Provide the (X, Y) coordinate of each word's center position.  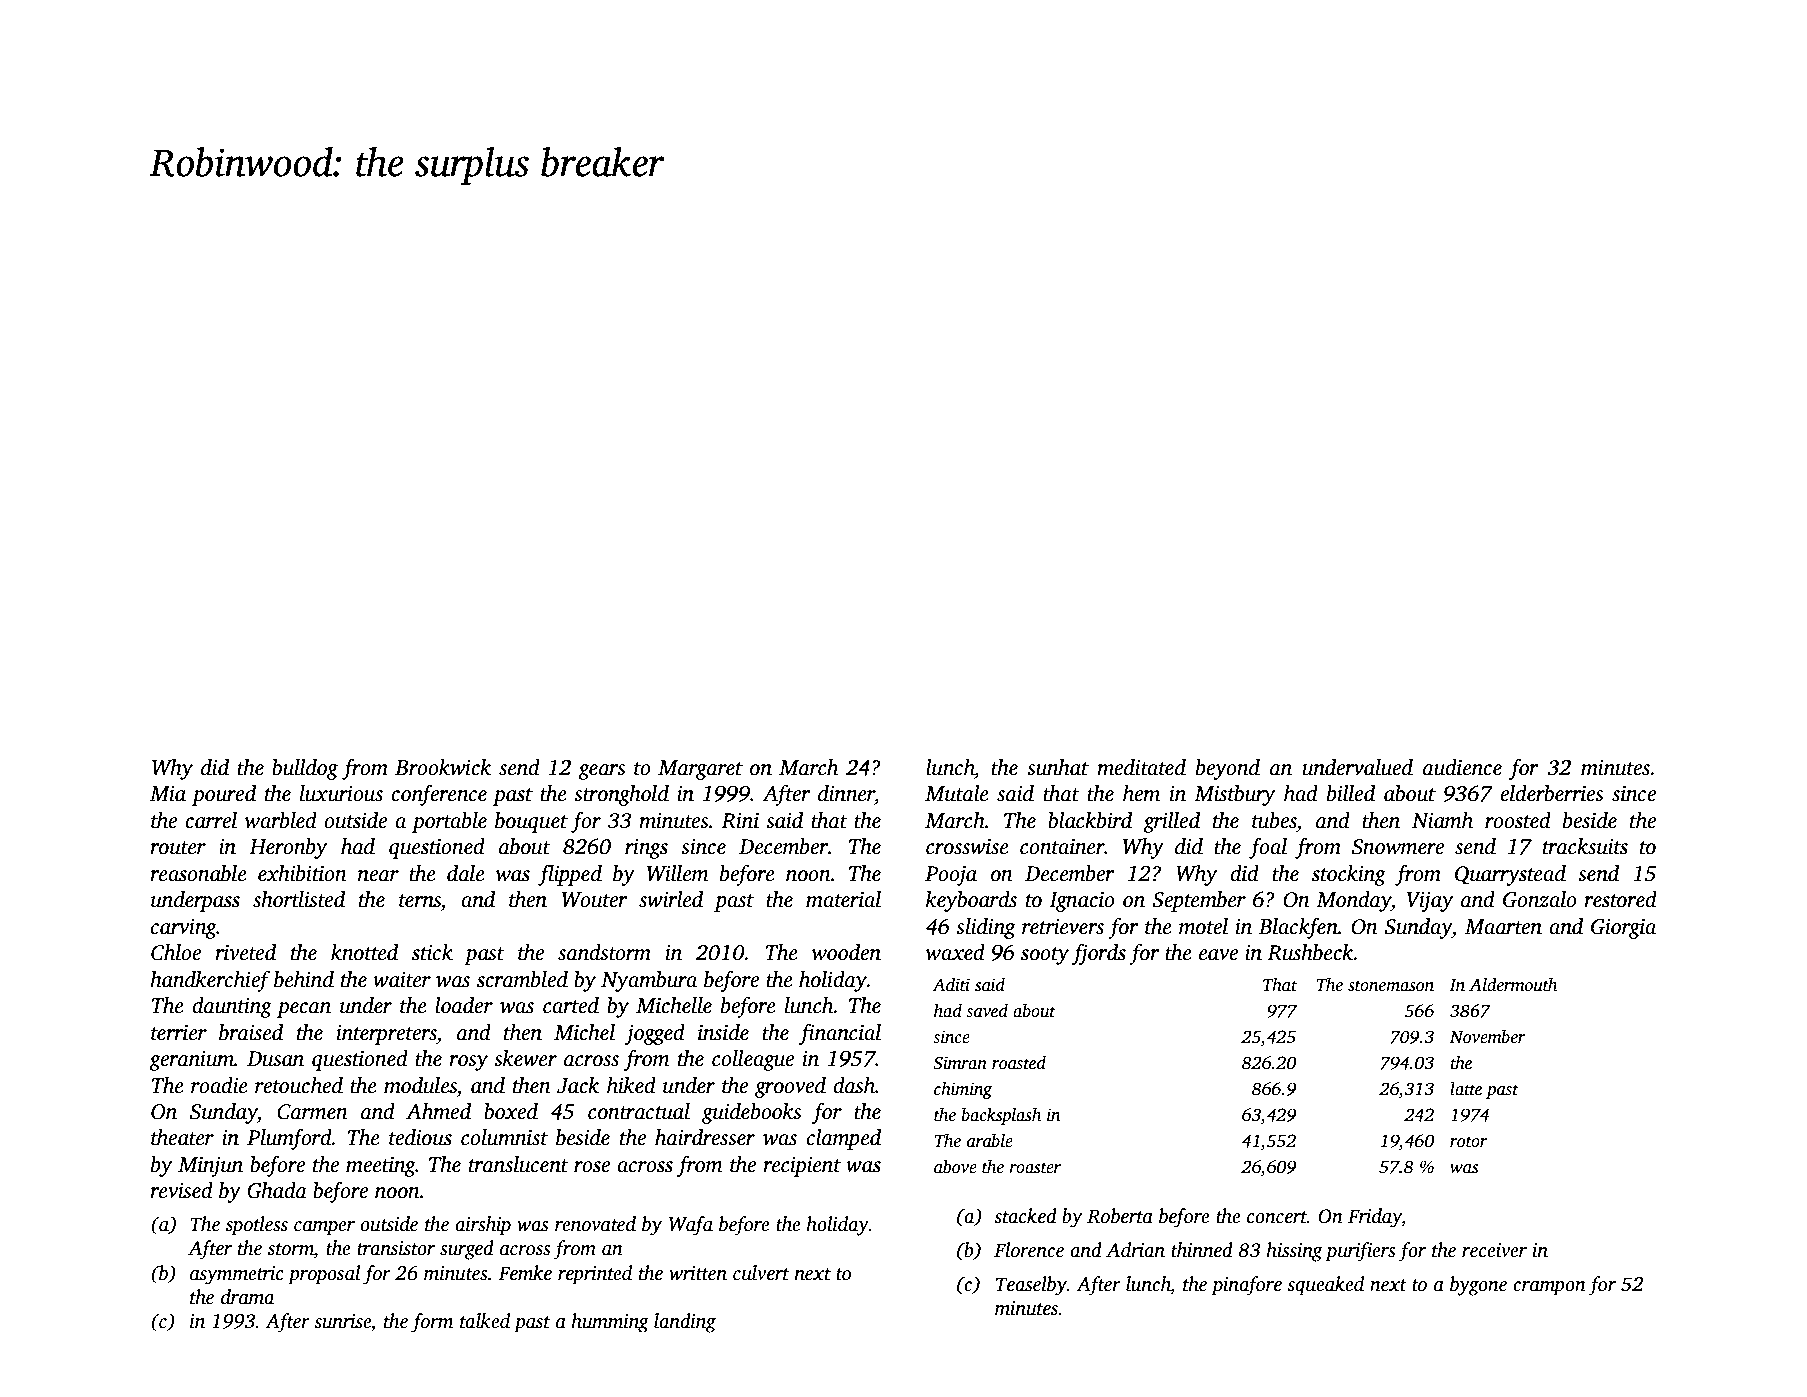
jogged (655, 1034)
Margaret (700, 770)
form (432, 1323)
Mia (168, 794)
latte (1466, 1089)
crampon (1549, 1288)
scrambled (522, 979)
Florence (1029, 1250)
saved (987, 1011)
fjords (1099, 954)
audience (1462, 767)
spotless (257, 1226)
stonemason (1391, 986)
